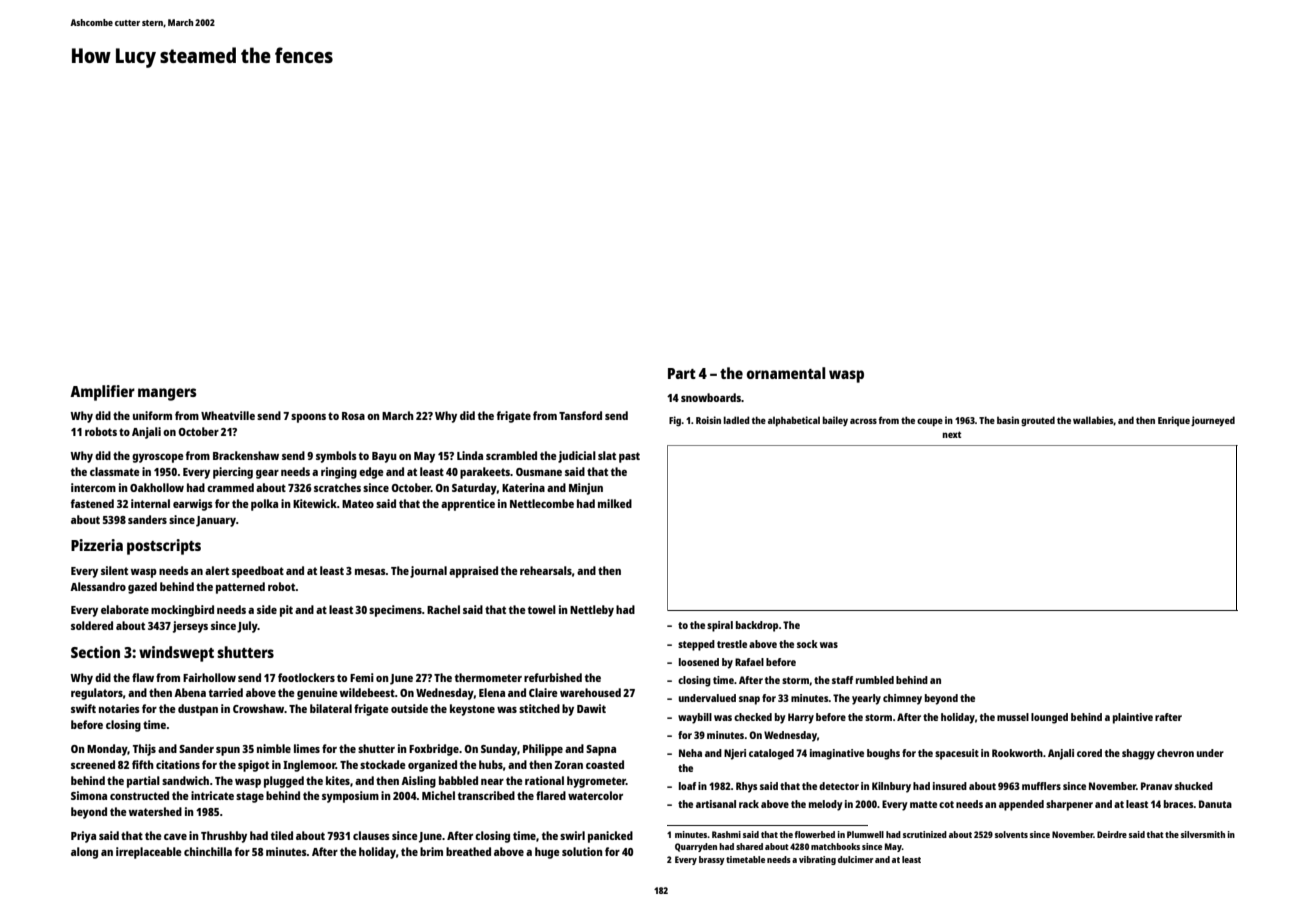 This screenshot has width=1308, height=924. What do you see at coordinates (102, 393) in the screenshot?
I see `Amplifier` at bounding box center [102, 393].
